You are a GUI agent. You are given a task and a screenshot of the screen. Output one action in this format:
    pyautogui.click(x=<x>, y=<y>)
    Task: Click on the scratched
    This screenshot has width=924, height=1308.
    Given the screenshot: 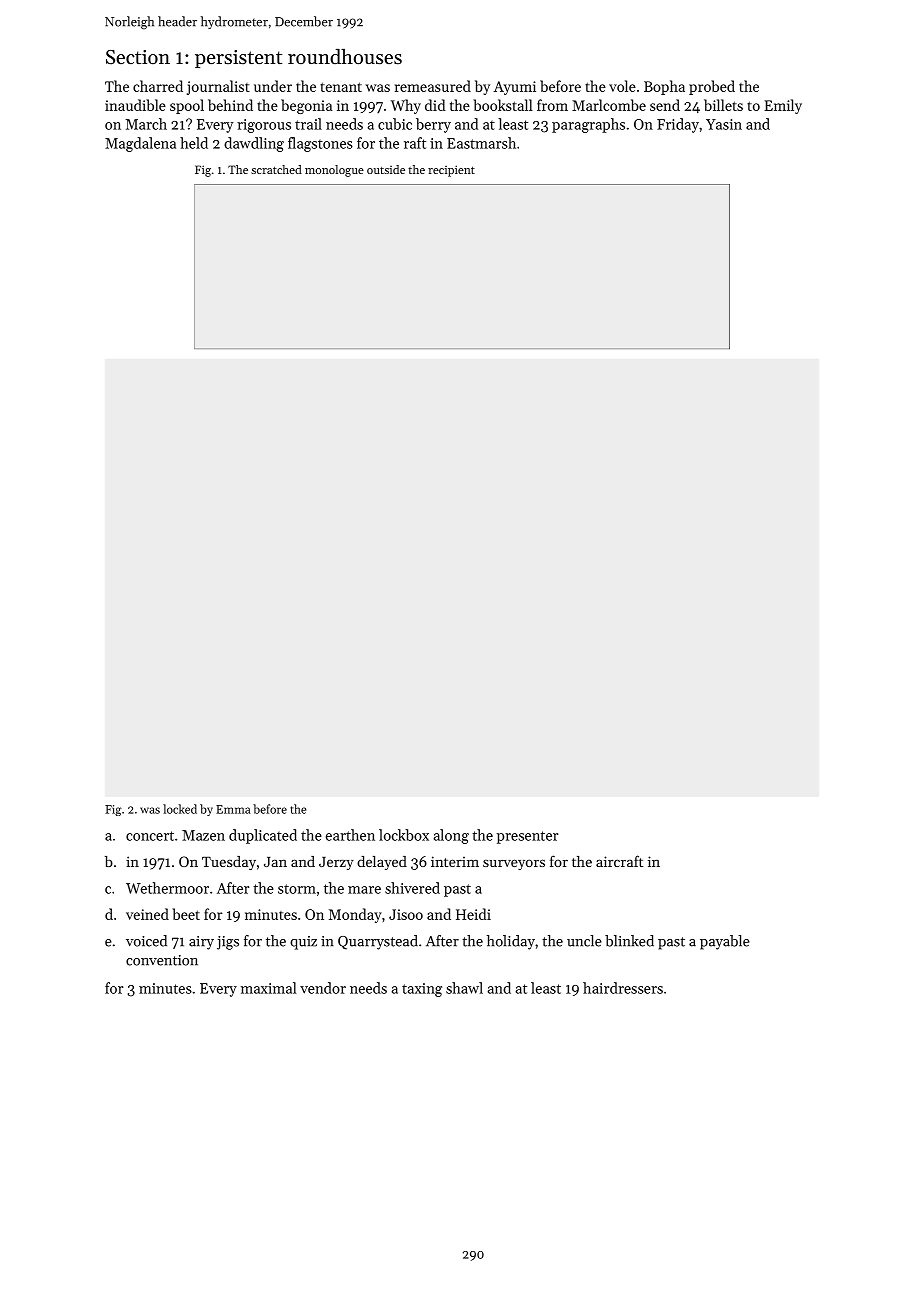 What is the action you would take?
    pyautogui.click(x=276, y=169)
